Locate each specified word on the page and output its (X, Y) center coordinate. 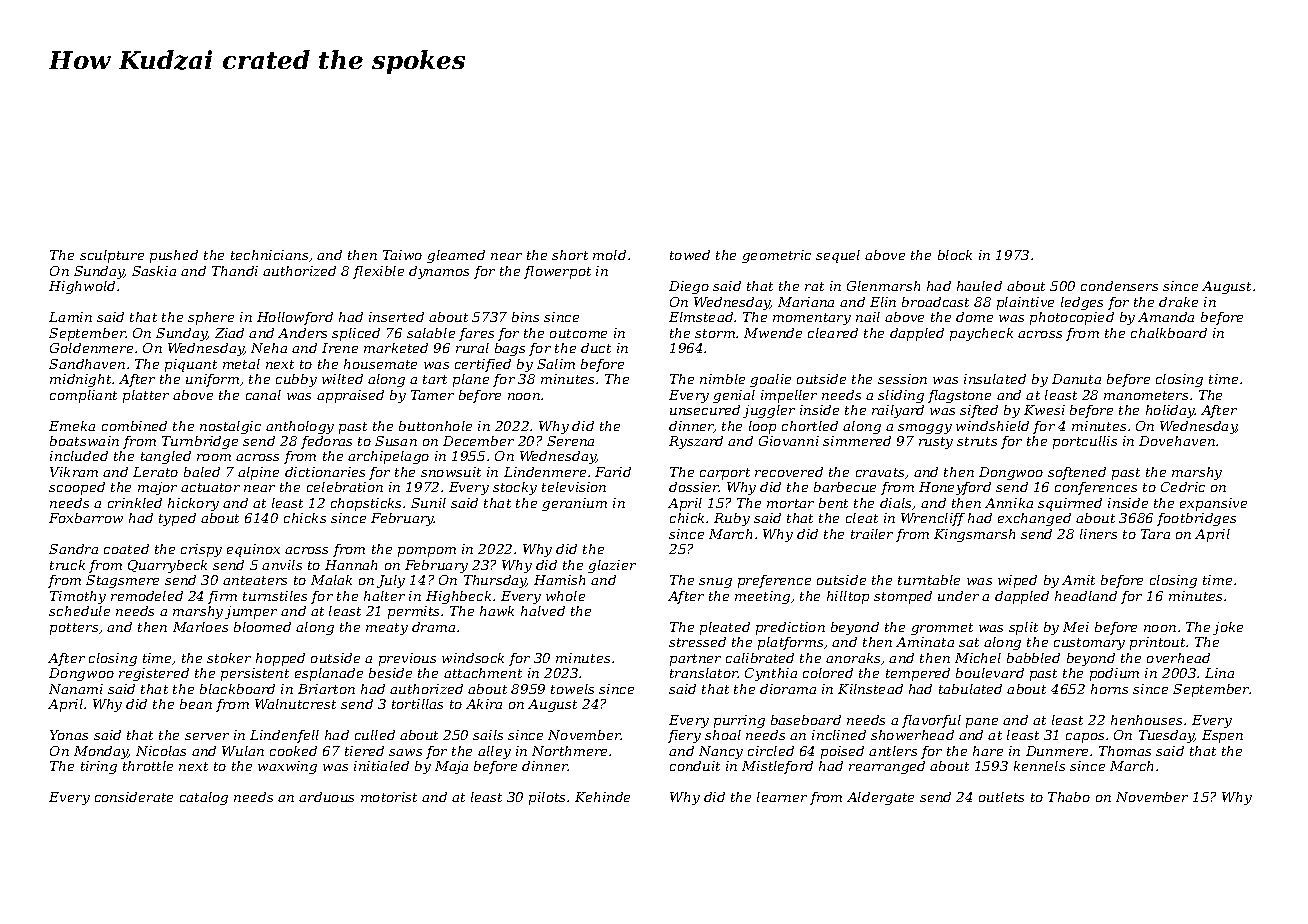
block (955, 255)
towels (572, 689)
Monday (101, 752)
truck (67, 565)
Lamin (70, 317)
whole (565, 596)
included (79, 456)
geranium (574, 504)
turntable (929, 580)
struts (977, 441)
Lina (1219, 673)
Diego (689, 287)
